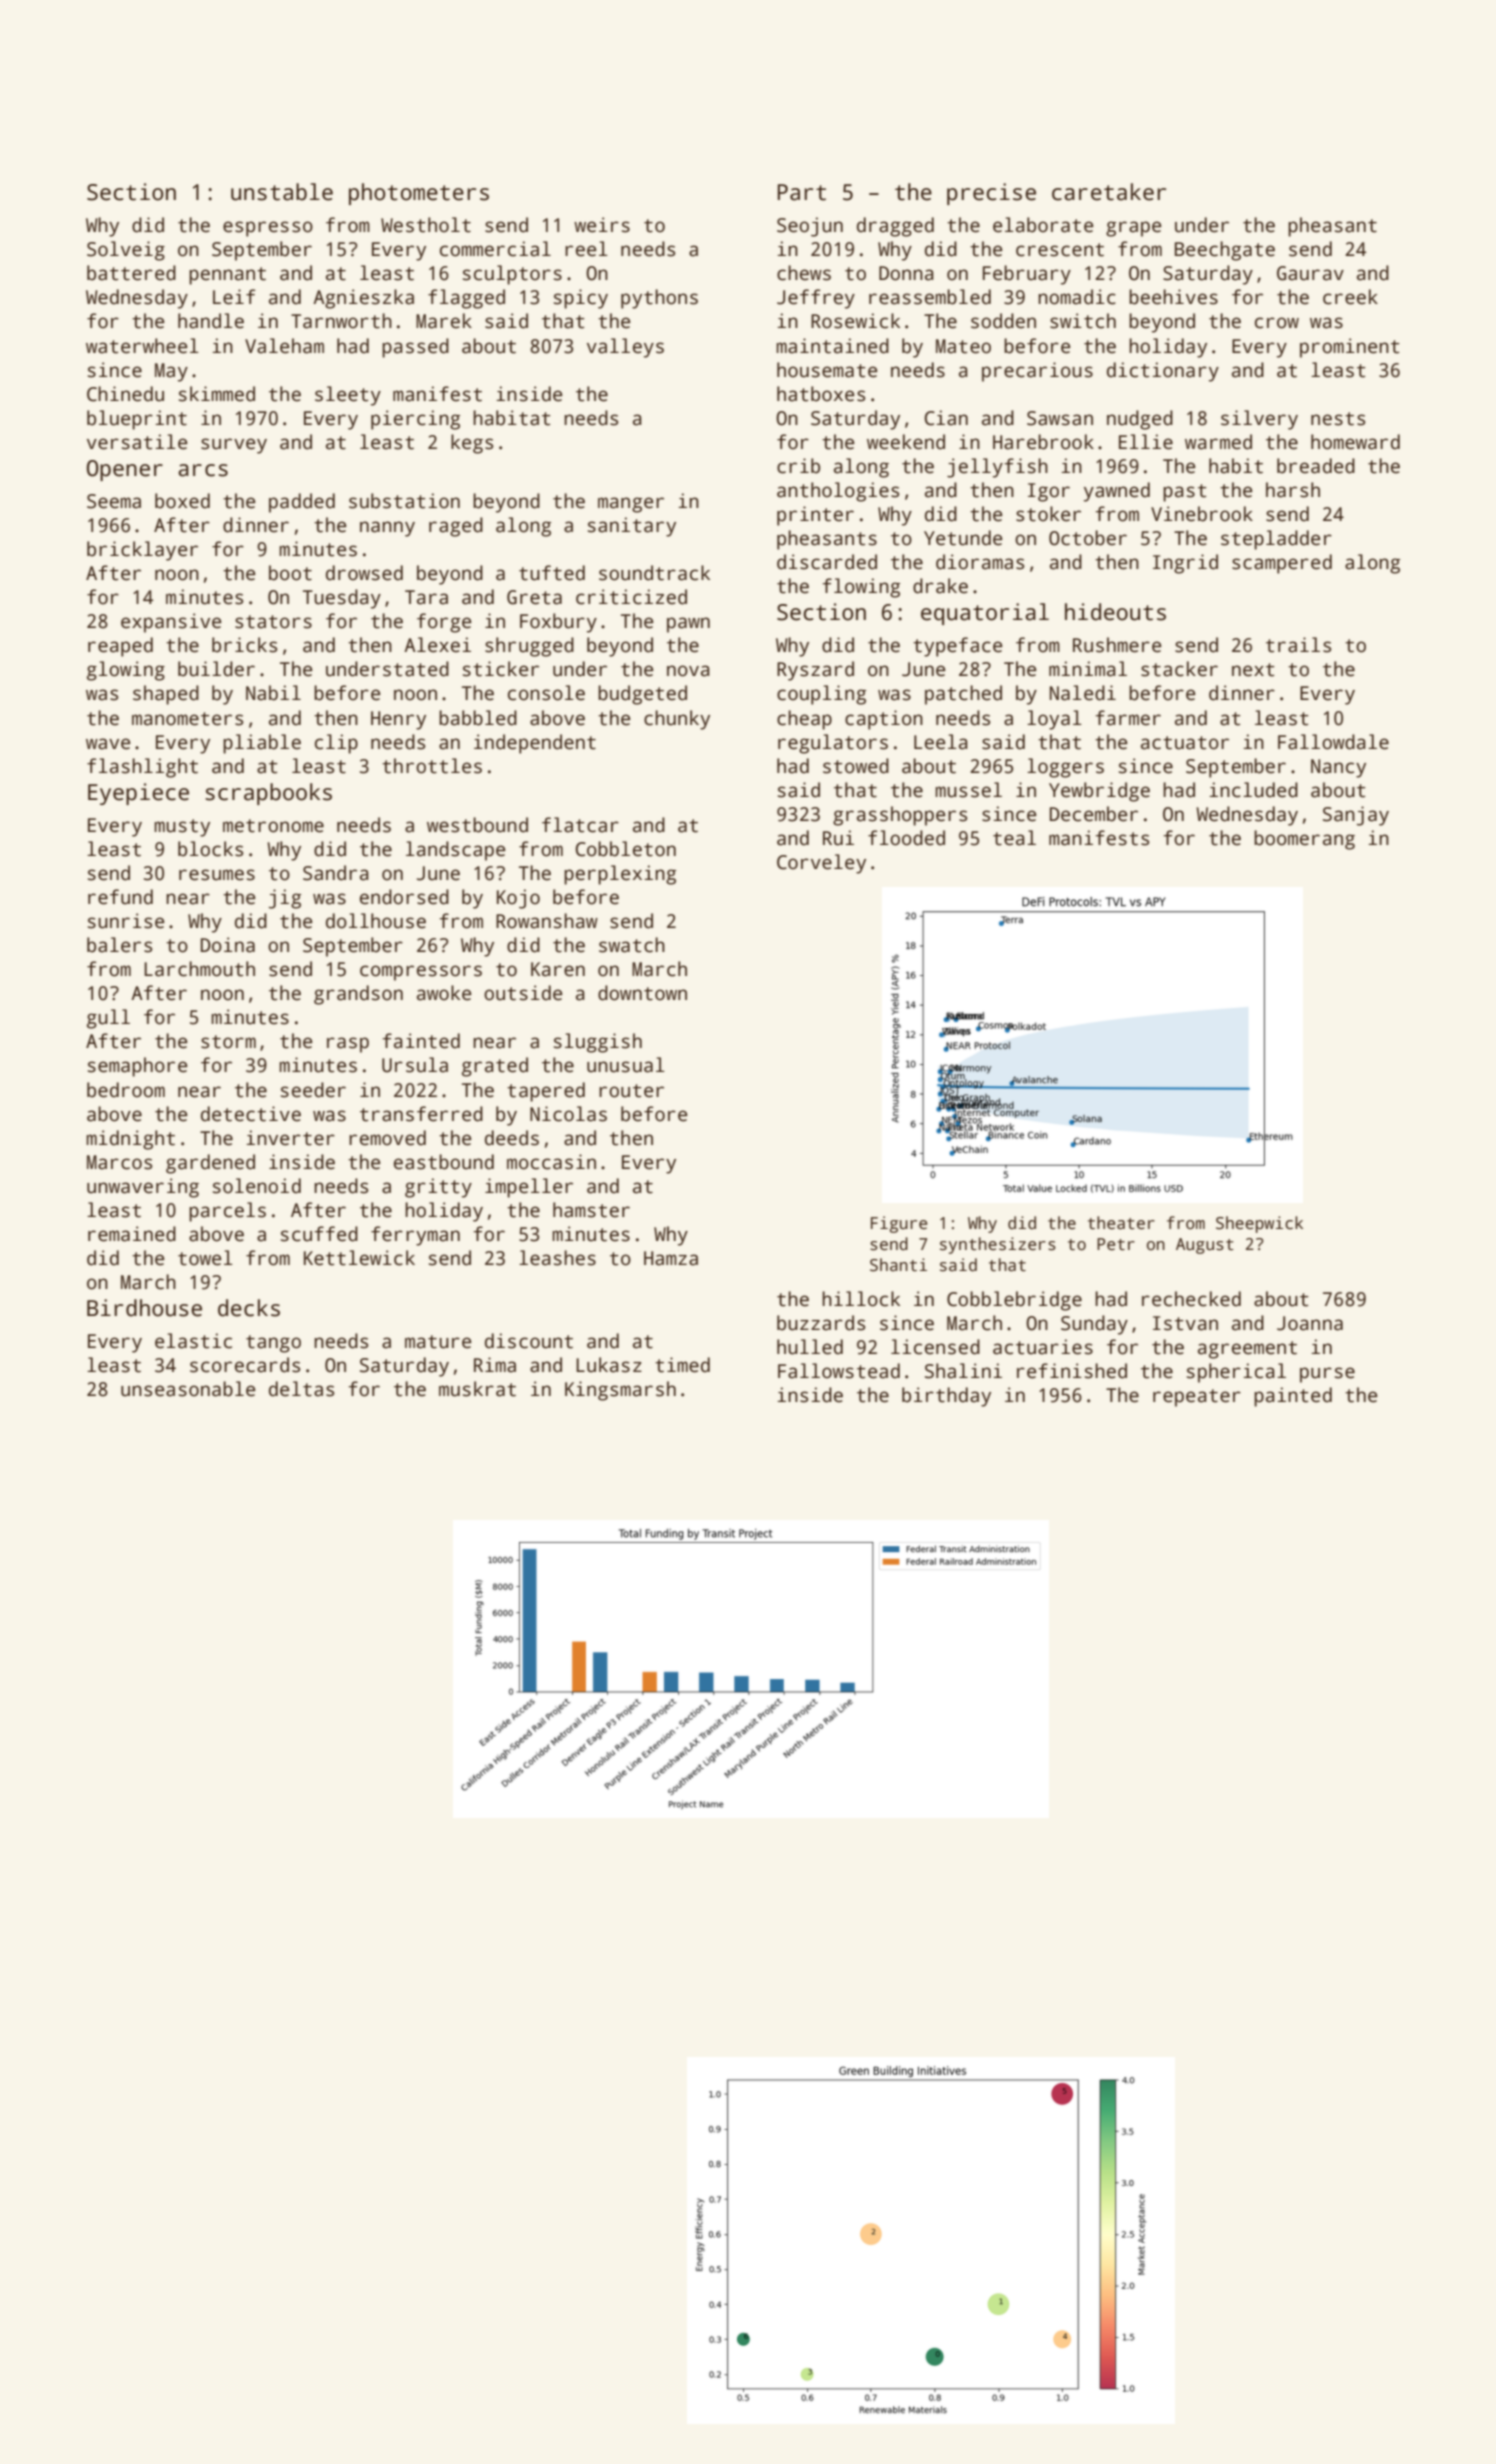 The width and height of the page is (1496, 2464). Describe the element at coordinates (108, 1019) in the page. I see `gull` at that location.
